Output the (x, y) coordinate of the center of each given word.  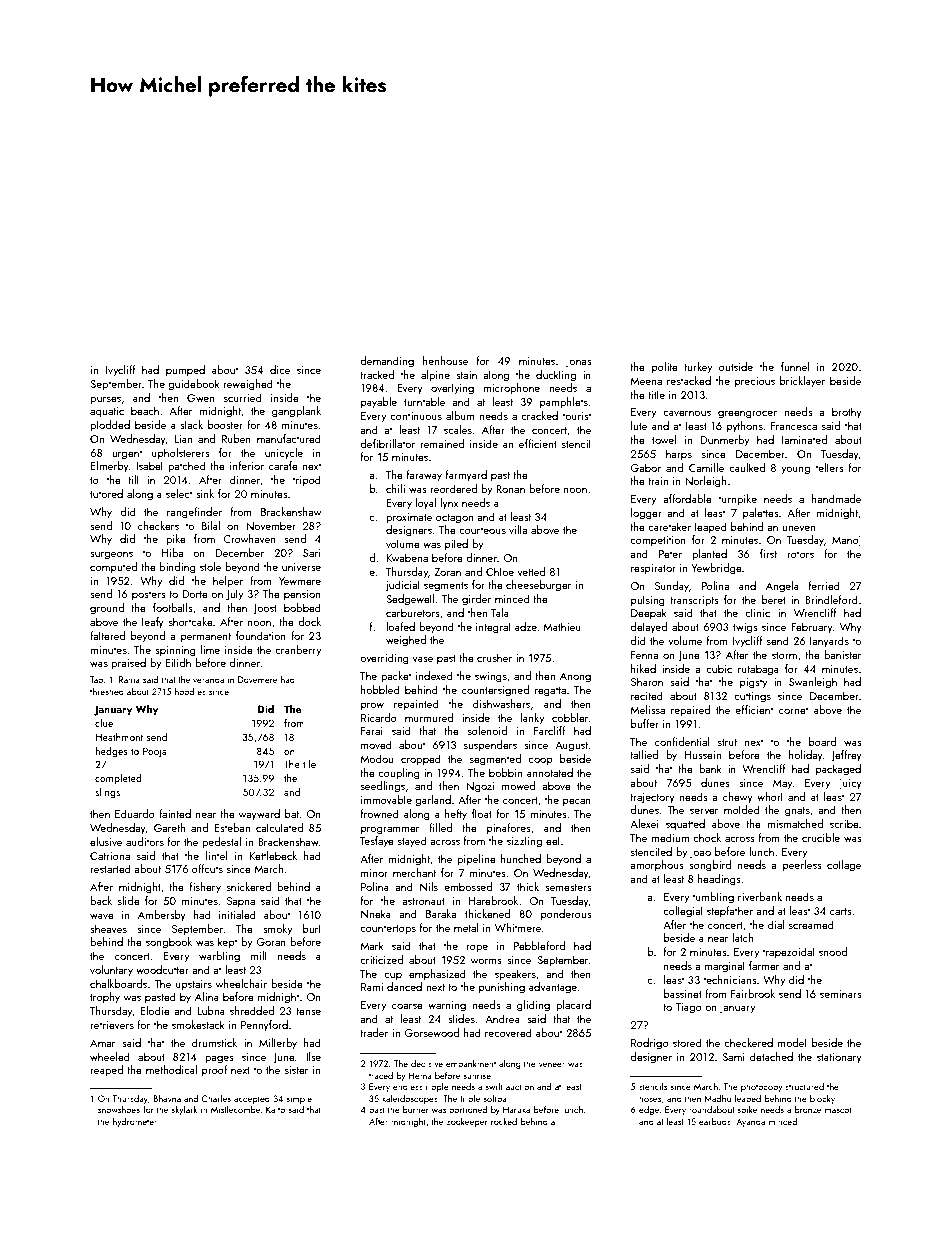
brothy (847, 413)
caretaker (669, 526)
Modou (376, 758)
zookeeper (467, 1122)
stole (210, 566)
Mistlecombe (235, 1109)
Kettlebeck (273, 855)
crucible (821, 837)
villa (518, 529)
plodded (110, 426)
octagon (454, 519)
